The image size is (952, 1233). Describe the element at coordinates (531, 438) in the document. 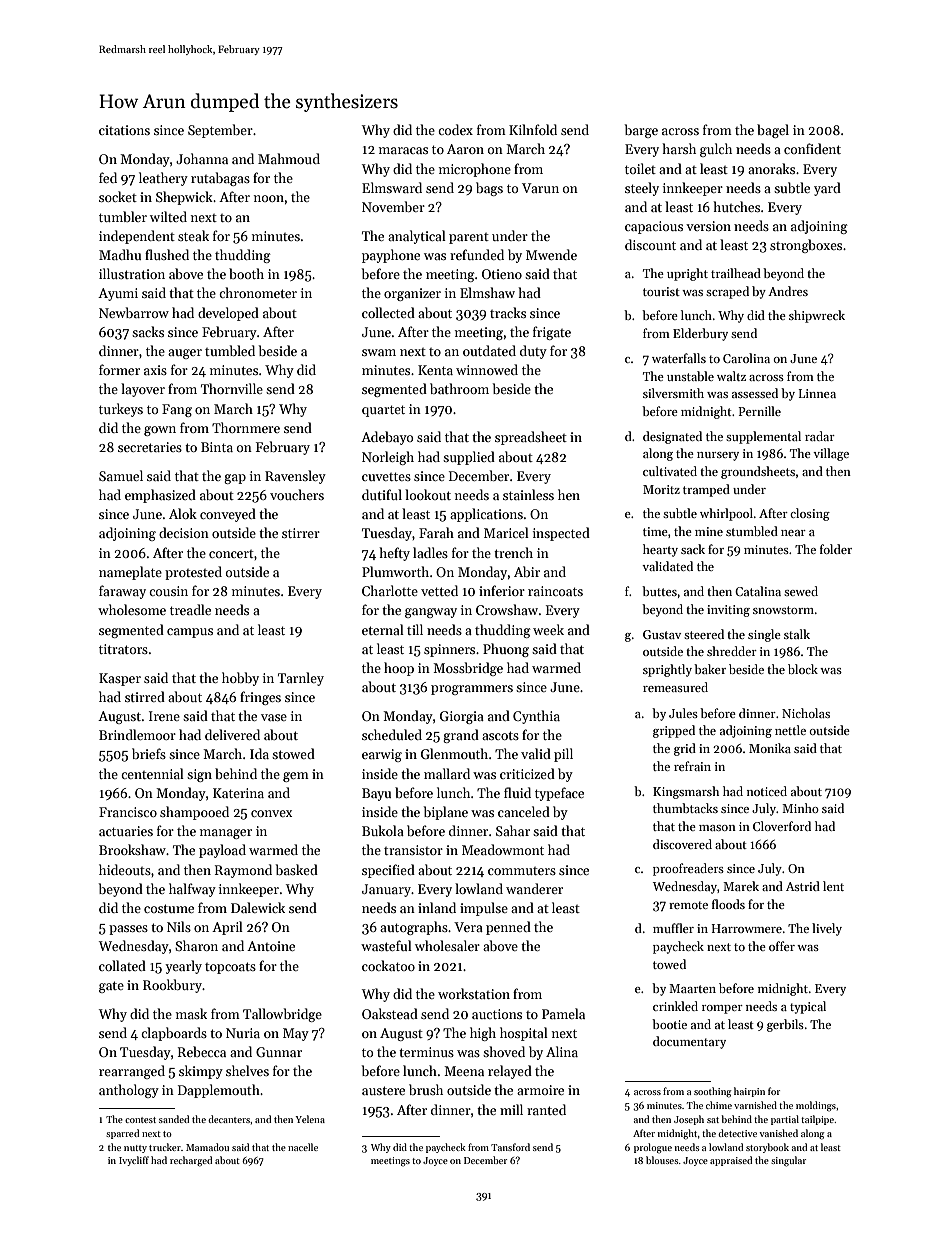

I see `spreadsheet` at that location.
